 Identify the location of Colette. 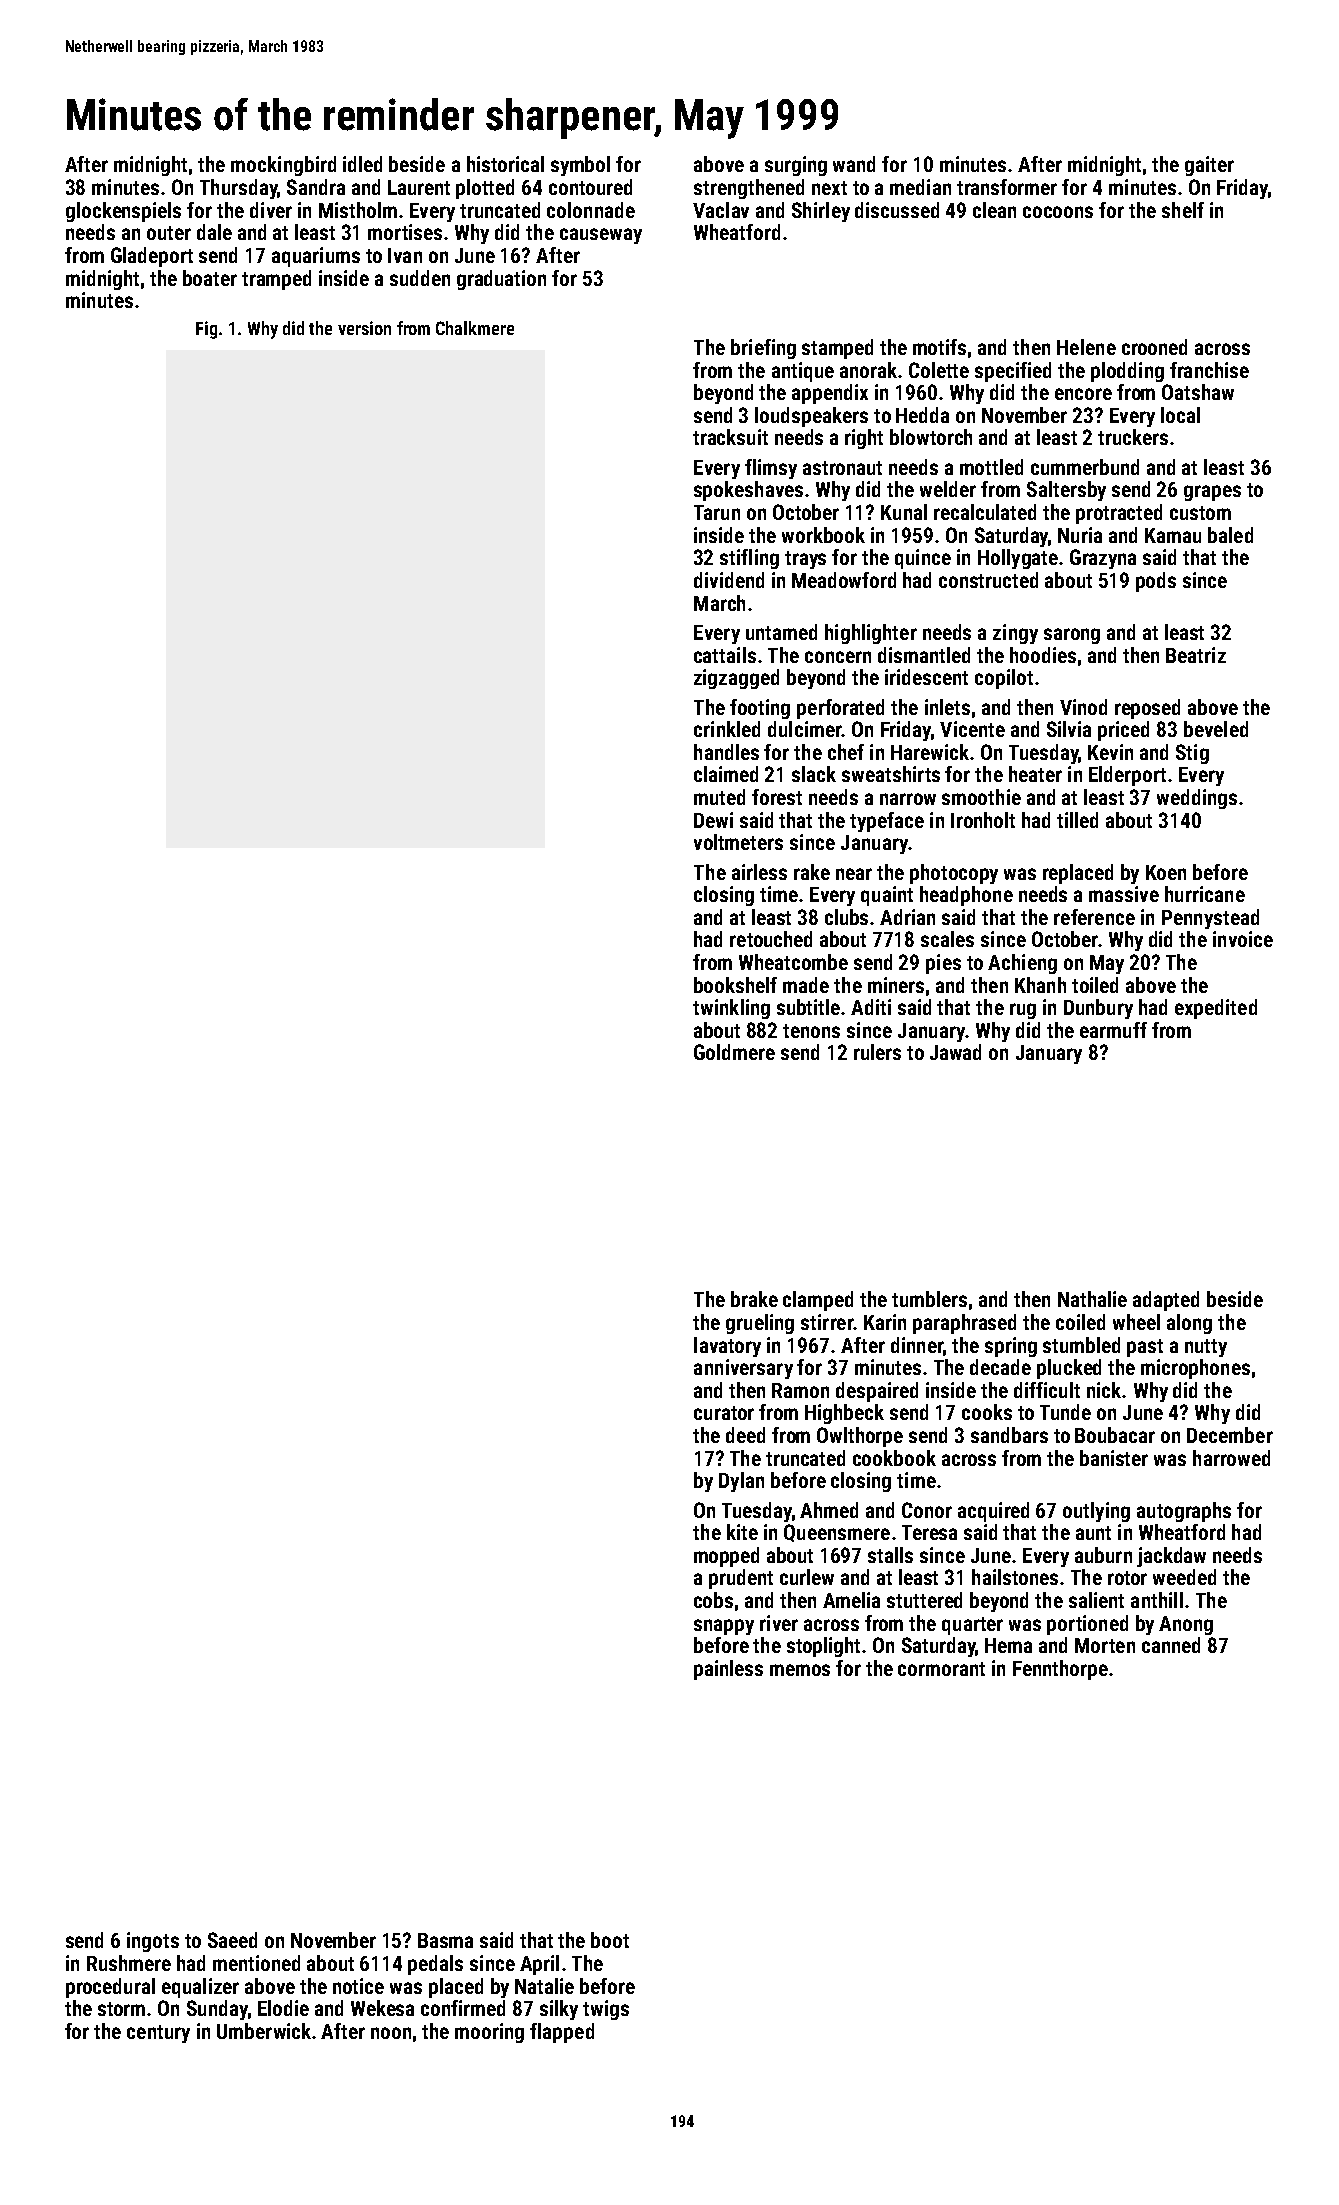
(939, 370).
